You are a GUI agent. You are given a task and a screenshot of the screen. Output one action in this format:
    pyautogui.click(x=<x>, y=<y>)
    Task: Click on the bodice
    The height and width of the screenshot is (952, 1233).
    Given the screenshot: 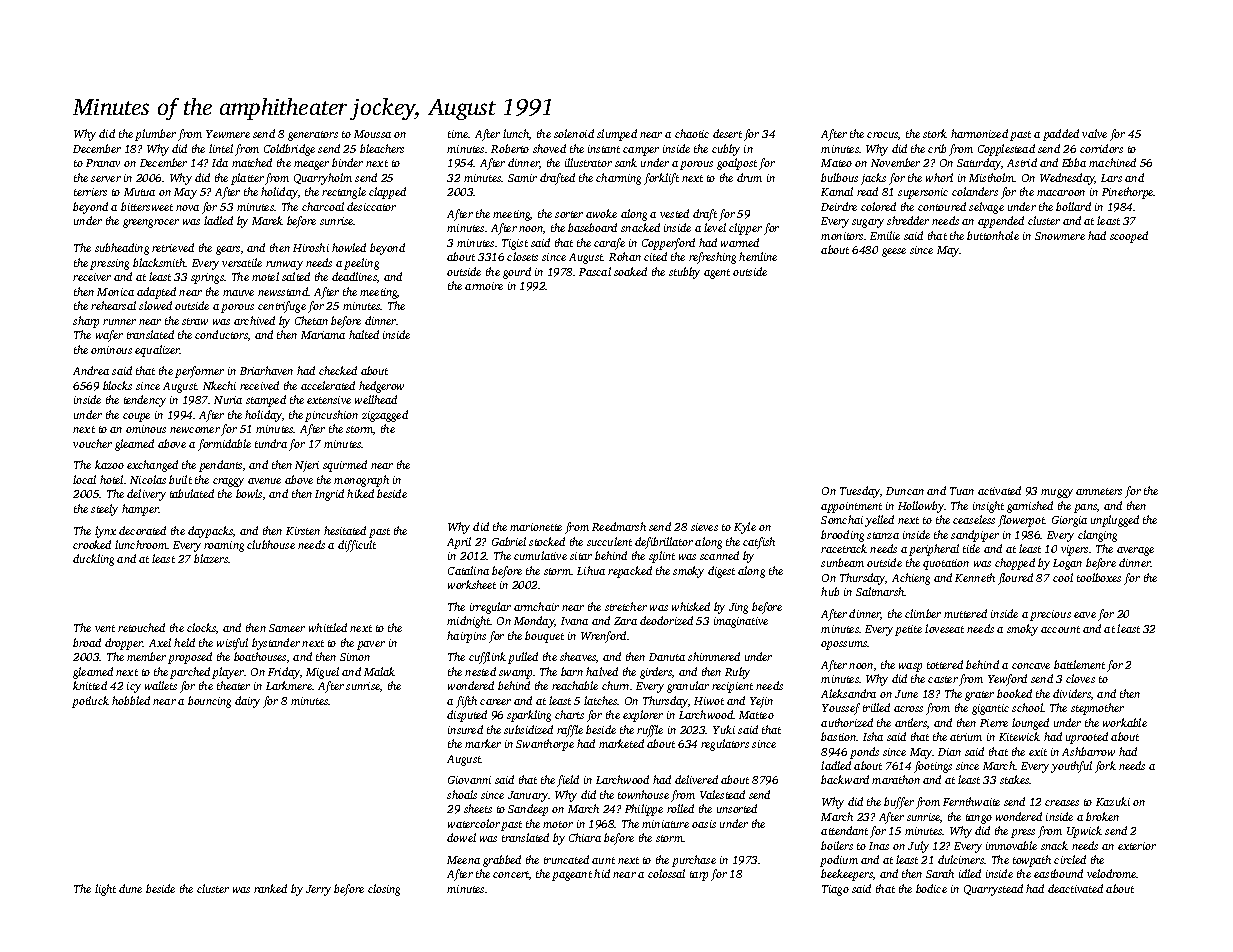 What is the action you would take?
    pyautogui.click(x=931, y=888)
